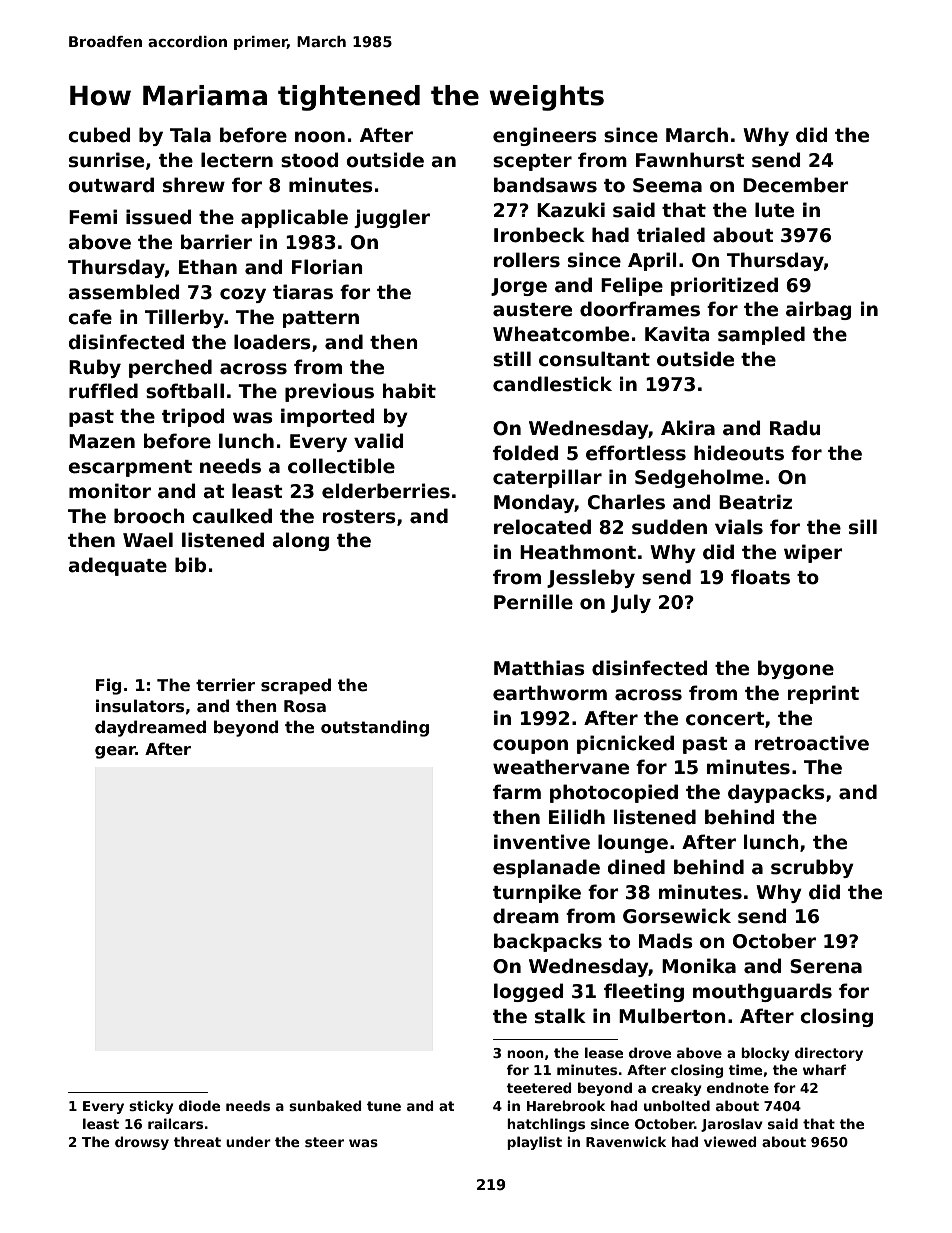 This screenshot has height=1233, width=952. Describe the element at coordinates (812, 868) in the screenshot. I see `scrubby` at that location.
